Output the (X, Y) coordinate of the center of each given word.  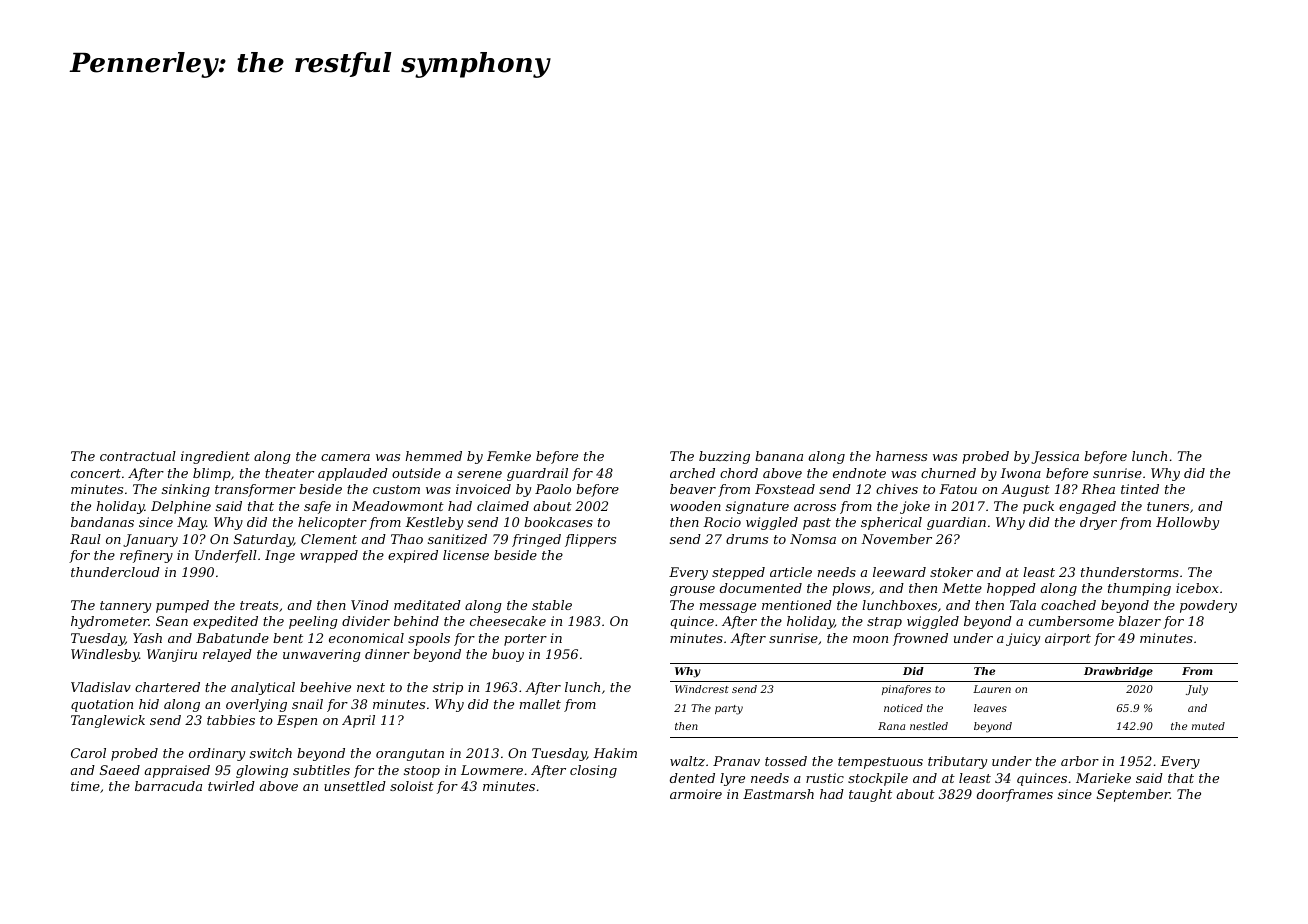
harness (901, 456)
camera (345, 457)
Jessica (1055, 457)
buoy (508, 655)
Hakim (615, 753)
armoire (696, 794)
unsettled (355, 786)
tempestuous (880, 763)
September (1133, 795)
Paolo (553, 489)
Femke (509, 456)
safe (317, 507)
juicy (1023, 639)
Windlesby (105, 655)
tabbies (231, 720)
